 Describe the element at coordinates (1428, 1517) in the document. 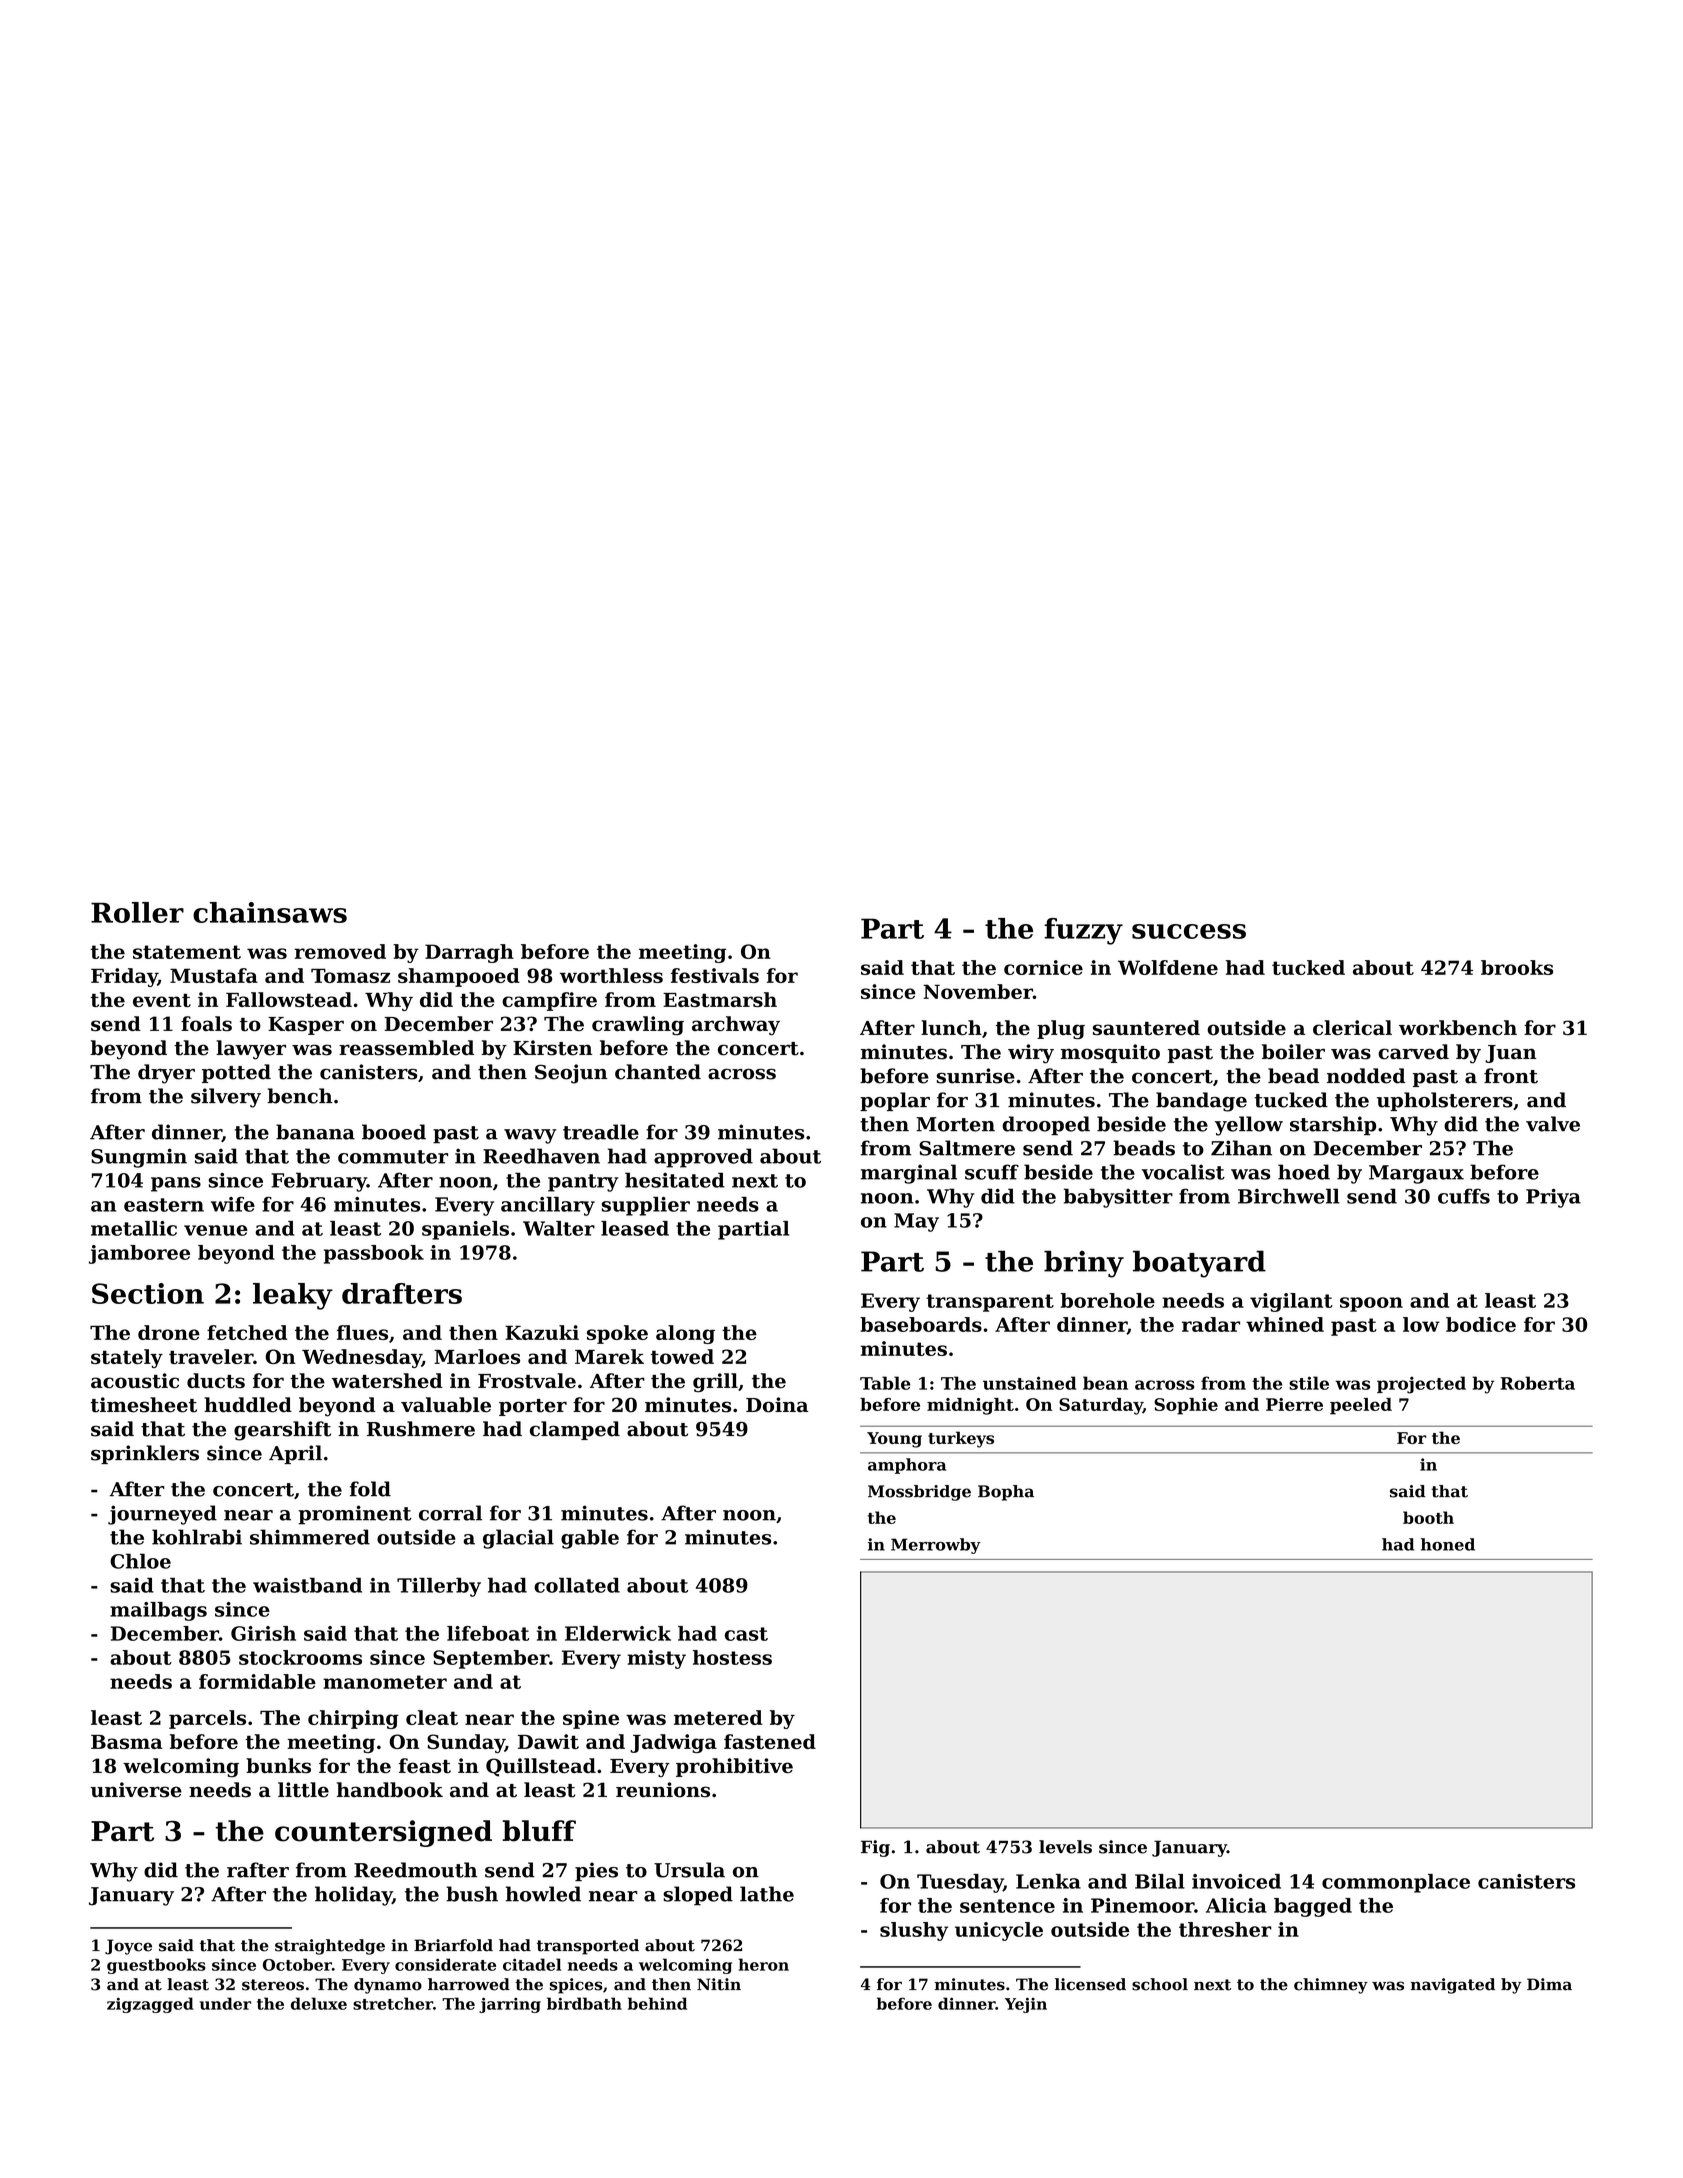

I see `booth` at that location.
